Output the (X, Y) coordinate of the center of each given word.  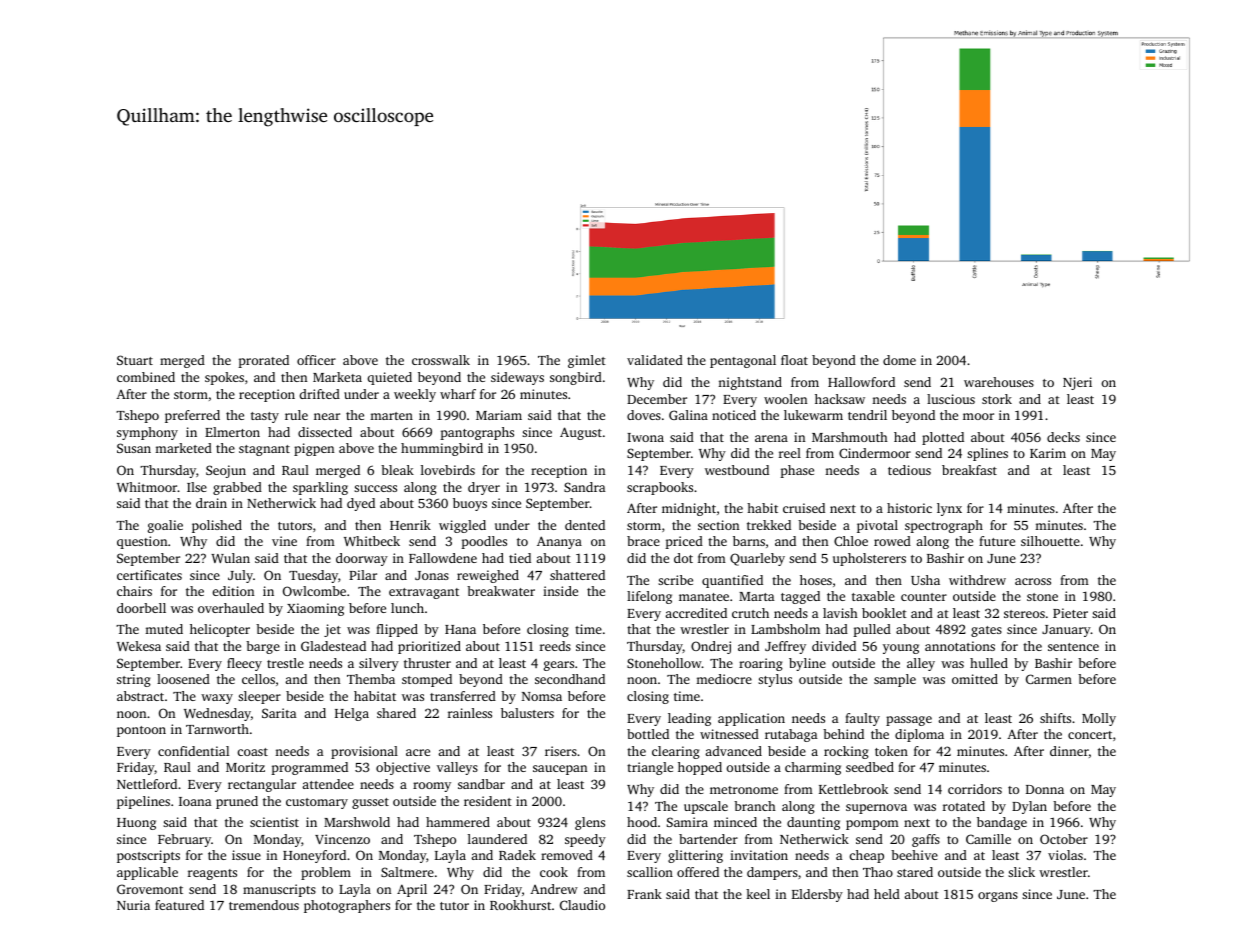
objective (403, 768)
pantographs (477, 433)
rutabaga (791, 735)
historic (909, 508)
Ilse (197, 487)
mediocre (724, 679)
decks (1063, 437)
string (134, 680)
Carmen (1049, 679)
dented (585, 525)
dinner (1069, 751)
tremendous (264, 905)
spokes (224, 378)
